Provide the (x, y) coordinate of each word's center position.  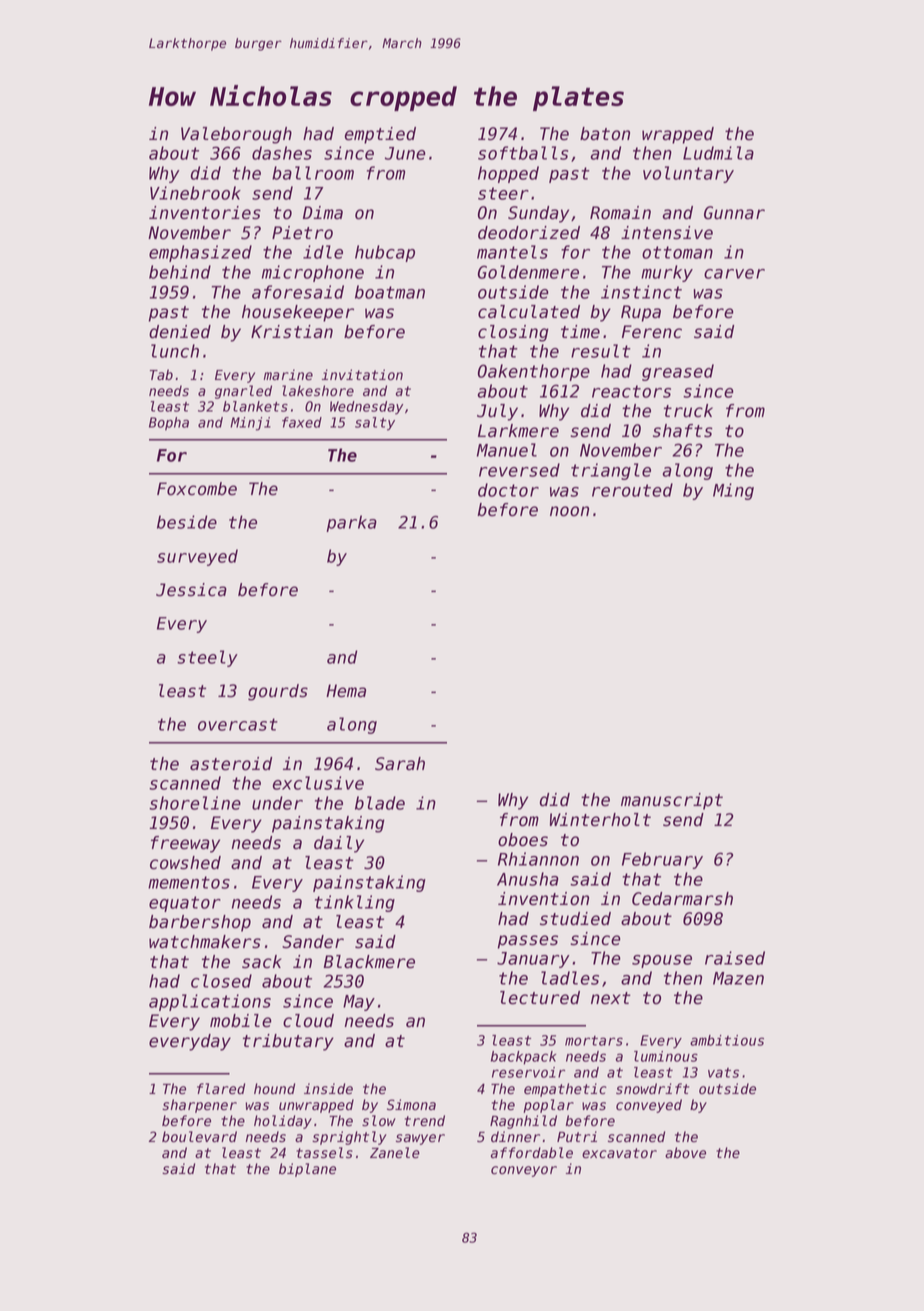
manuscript (672, 801)
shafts (683, 431)
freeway (185, 844)
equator (185, 904)
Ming (733, 491)
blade (380, 803)
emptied (380, 135)
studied (575, 919)
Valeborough (236, 135)
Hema (346, 691)
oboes (523, 840)
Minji (250, 424)
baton (605, 134)
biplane (307, 1170)
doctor (508, 490)
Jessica (191, 590)
